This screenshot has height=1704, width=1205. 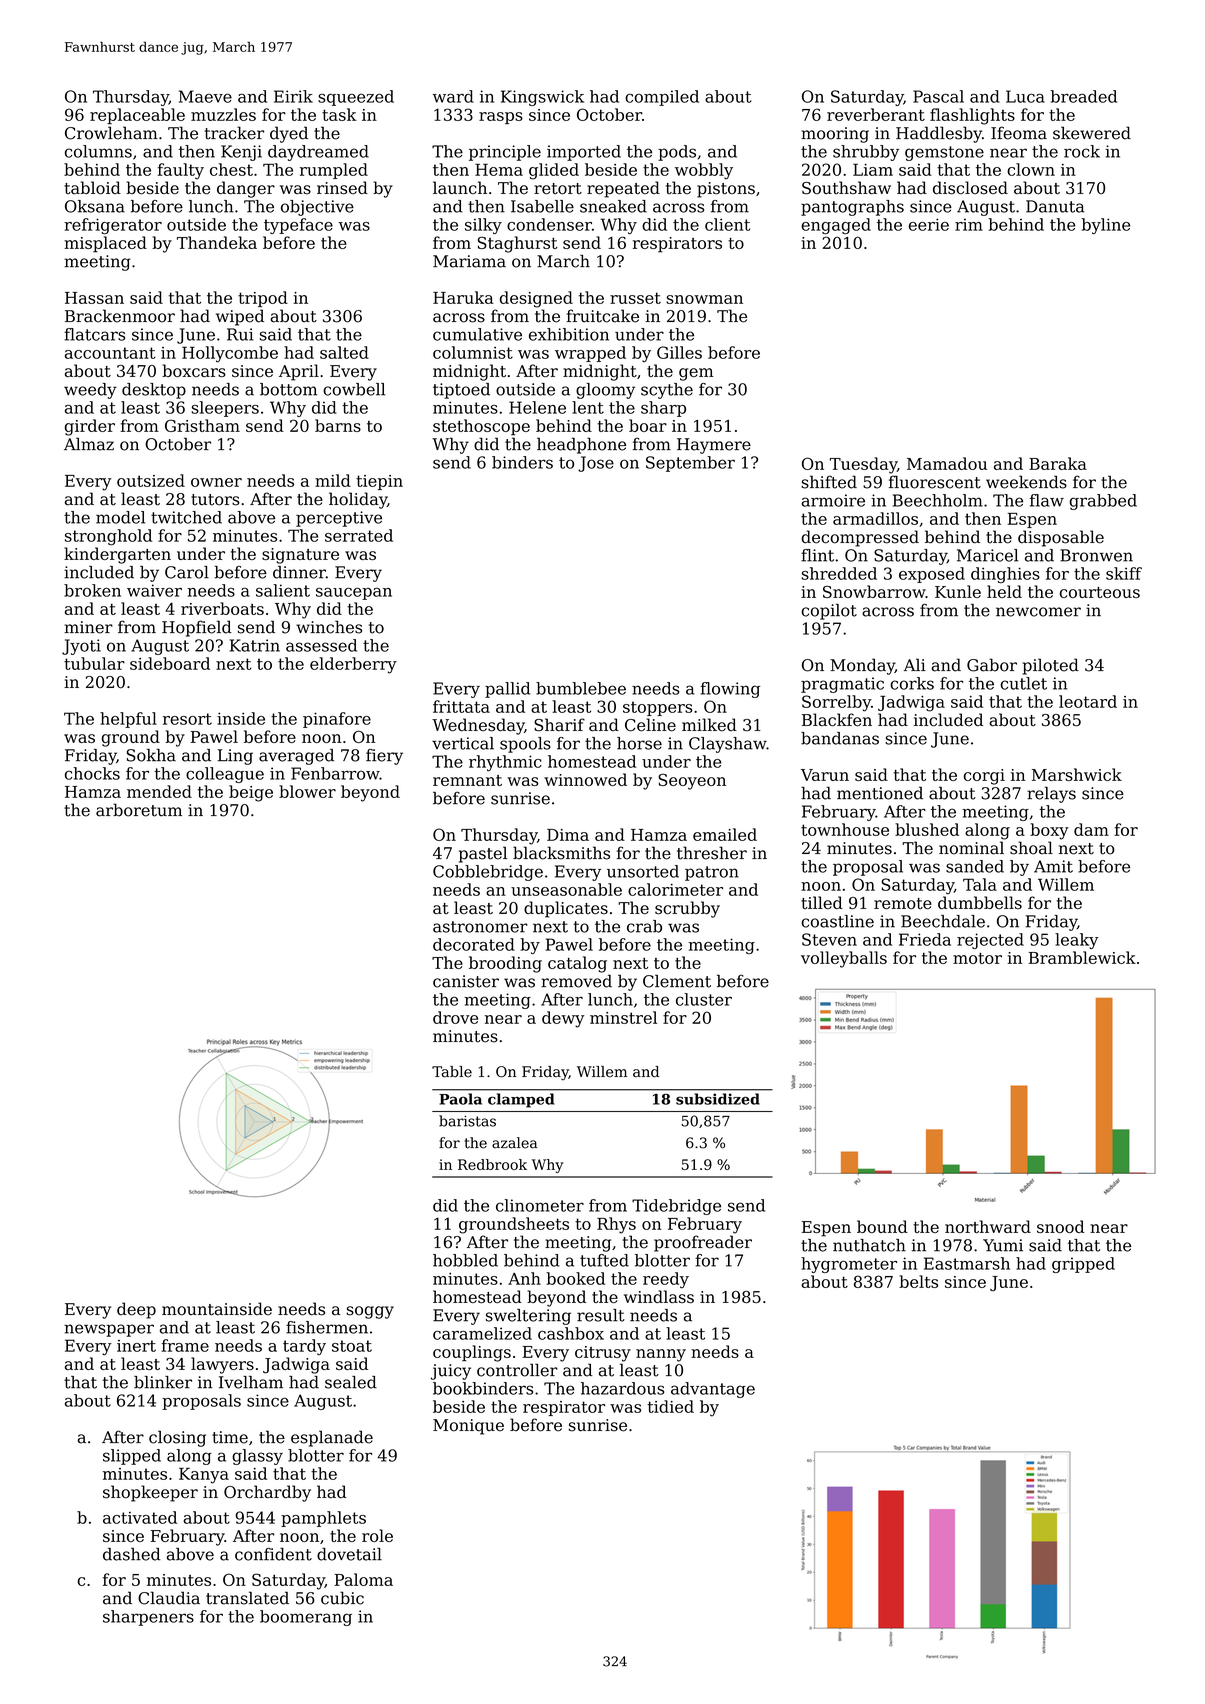 I want to click on Paloma, so click(x=363, y=1579).
